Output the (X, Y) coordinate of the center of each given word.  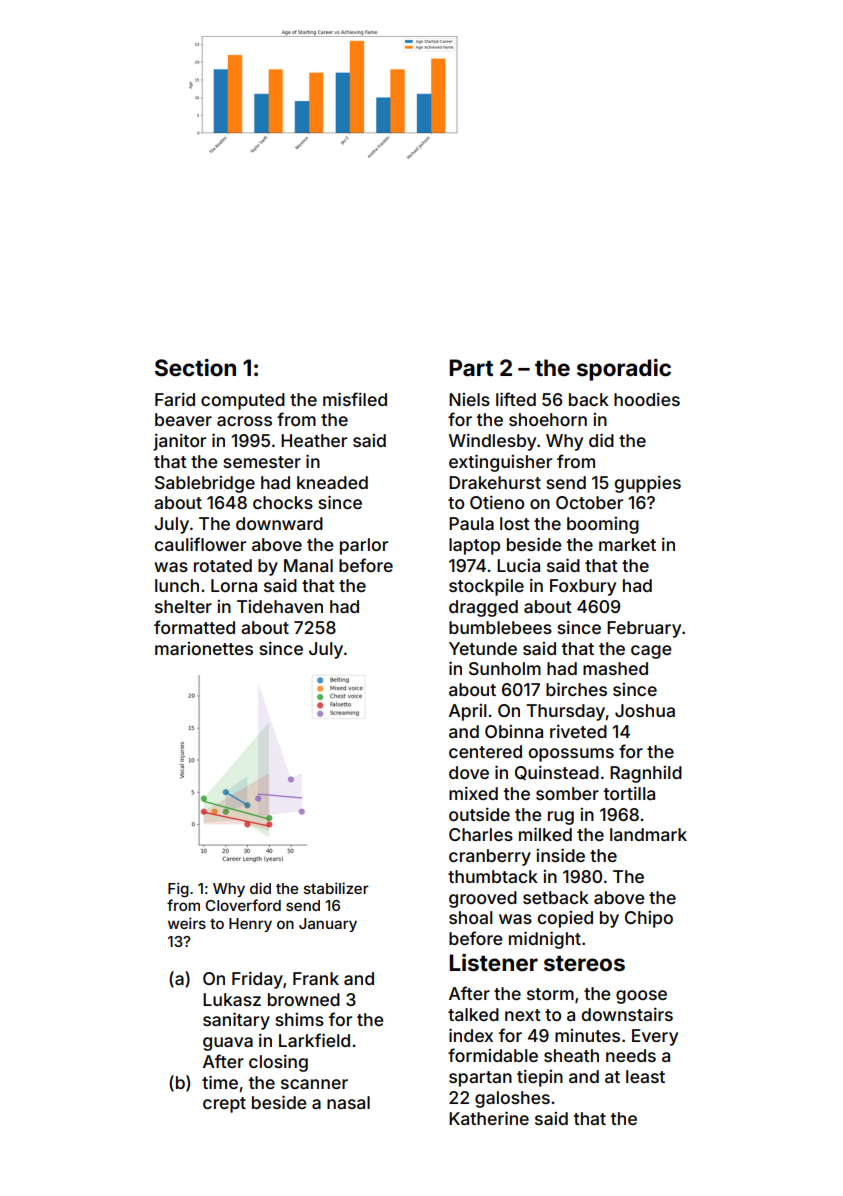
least (645, 1076)
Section (195, 368)
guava (228, 1044)
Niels (469, 399)
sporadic (624, 370)
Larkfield (314, 1040)
